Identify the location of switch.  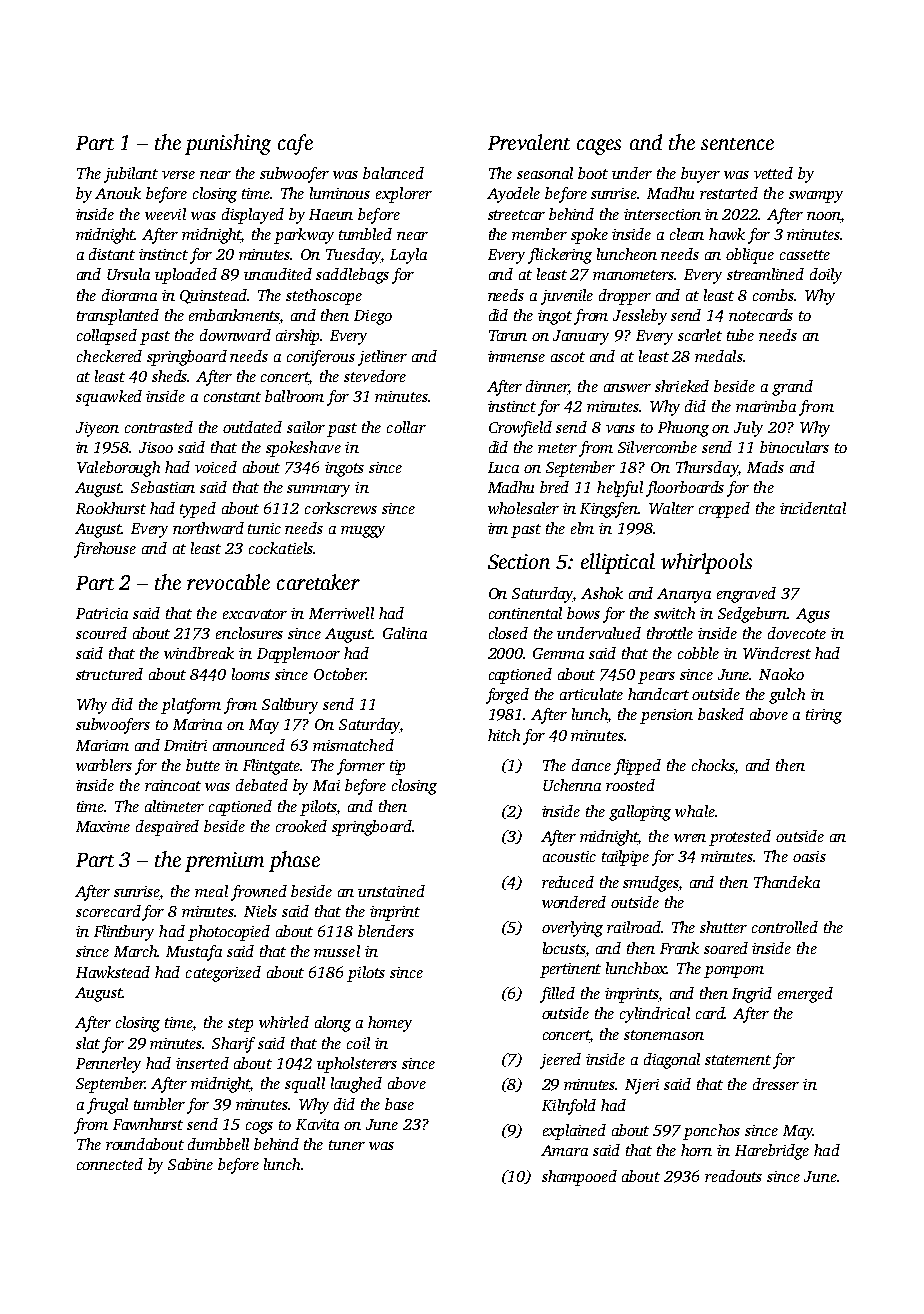
(674, 613).
